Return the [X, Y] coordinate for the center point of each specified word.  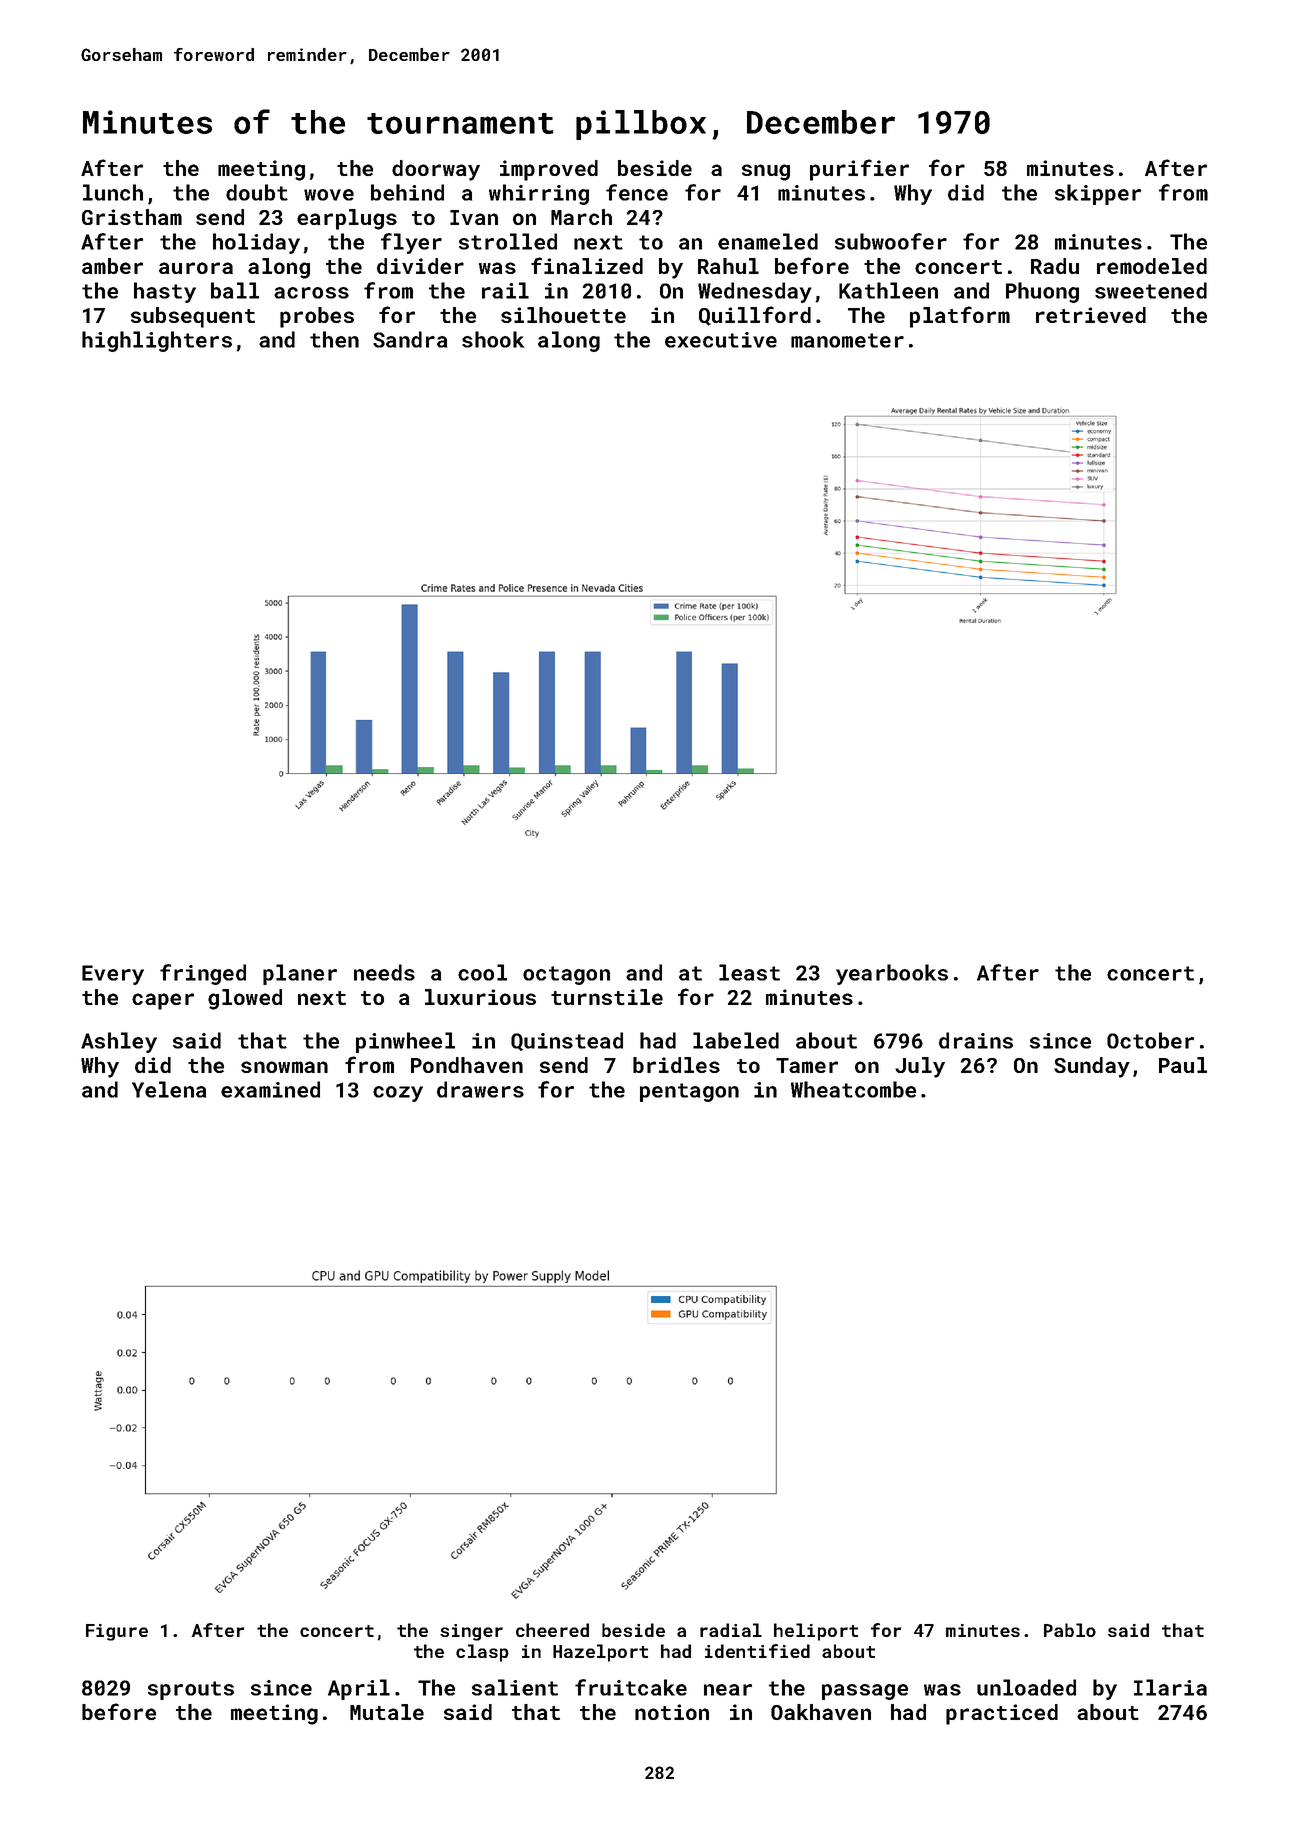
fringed [203, 974]
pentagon [689, 1092]
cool [482, 972]
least [749, 972]
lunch [113, 192]
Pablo [1070, 1630]
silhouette [563, 315]
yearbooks [892, 974]
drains [976, 1040]
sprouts [191, 1690]
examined [270, 1089]
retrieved [1091, 315]
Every [113, 975]
